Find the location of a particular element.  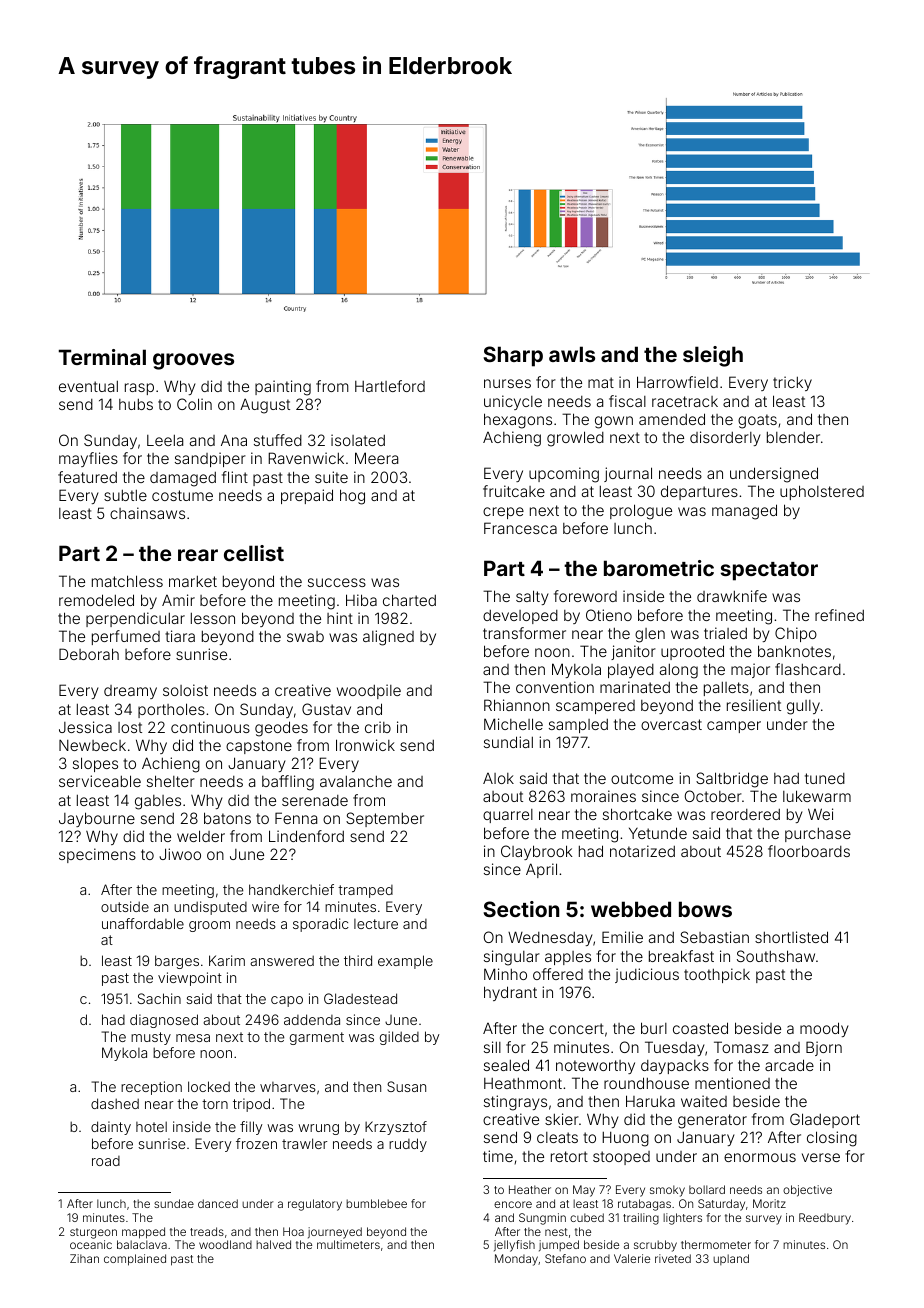

undisputed is located at coordinates (210, 908).
